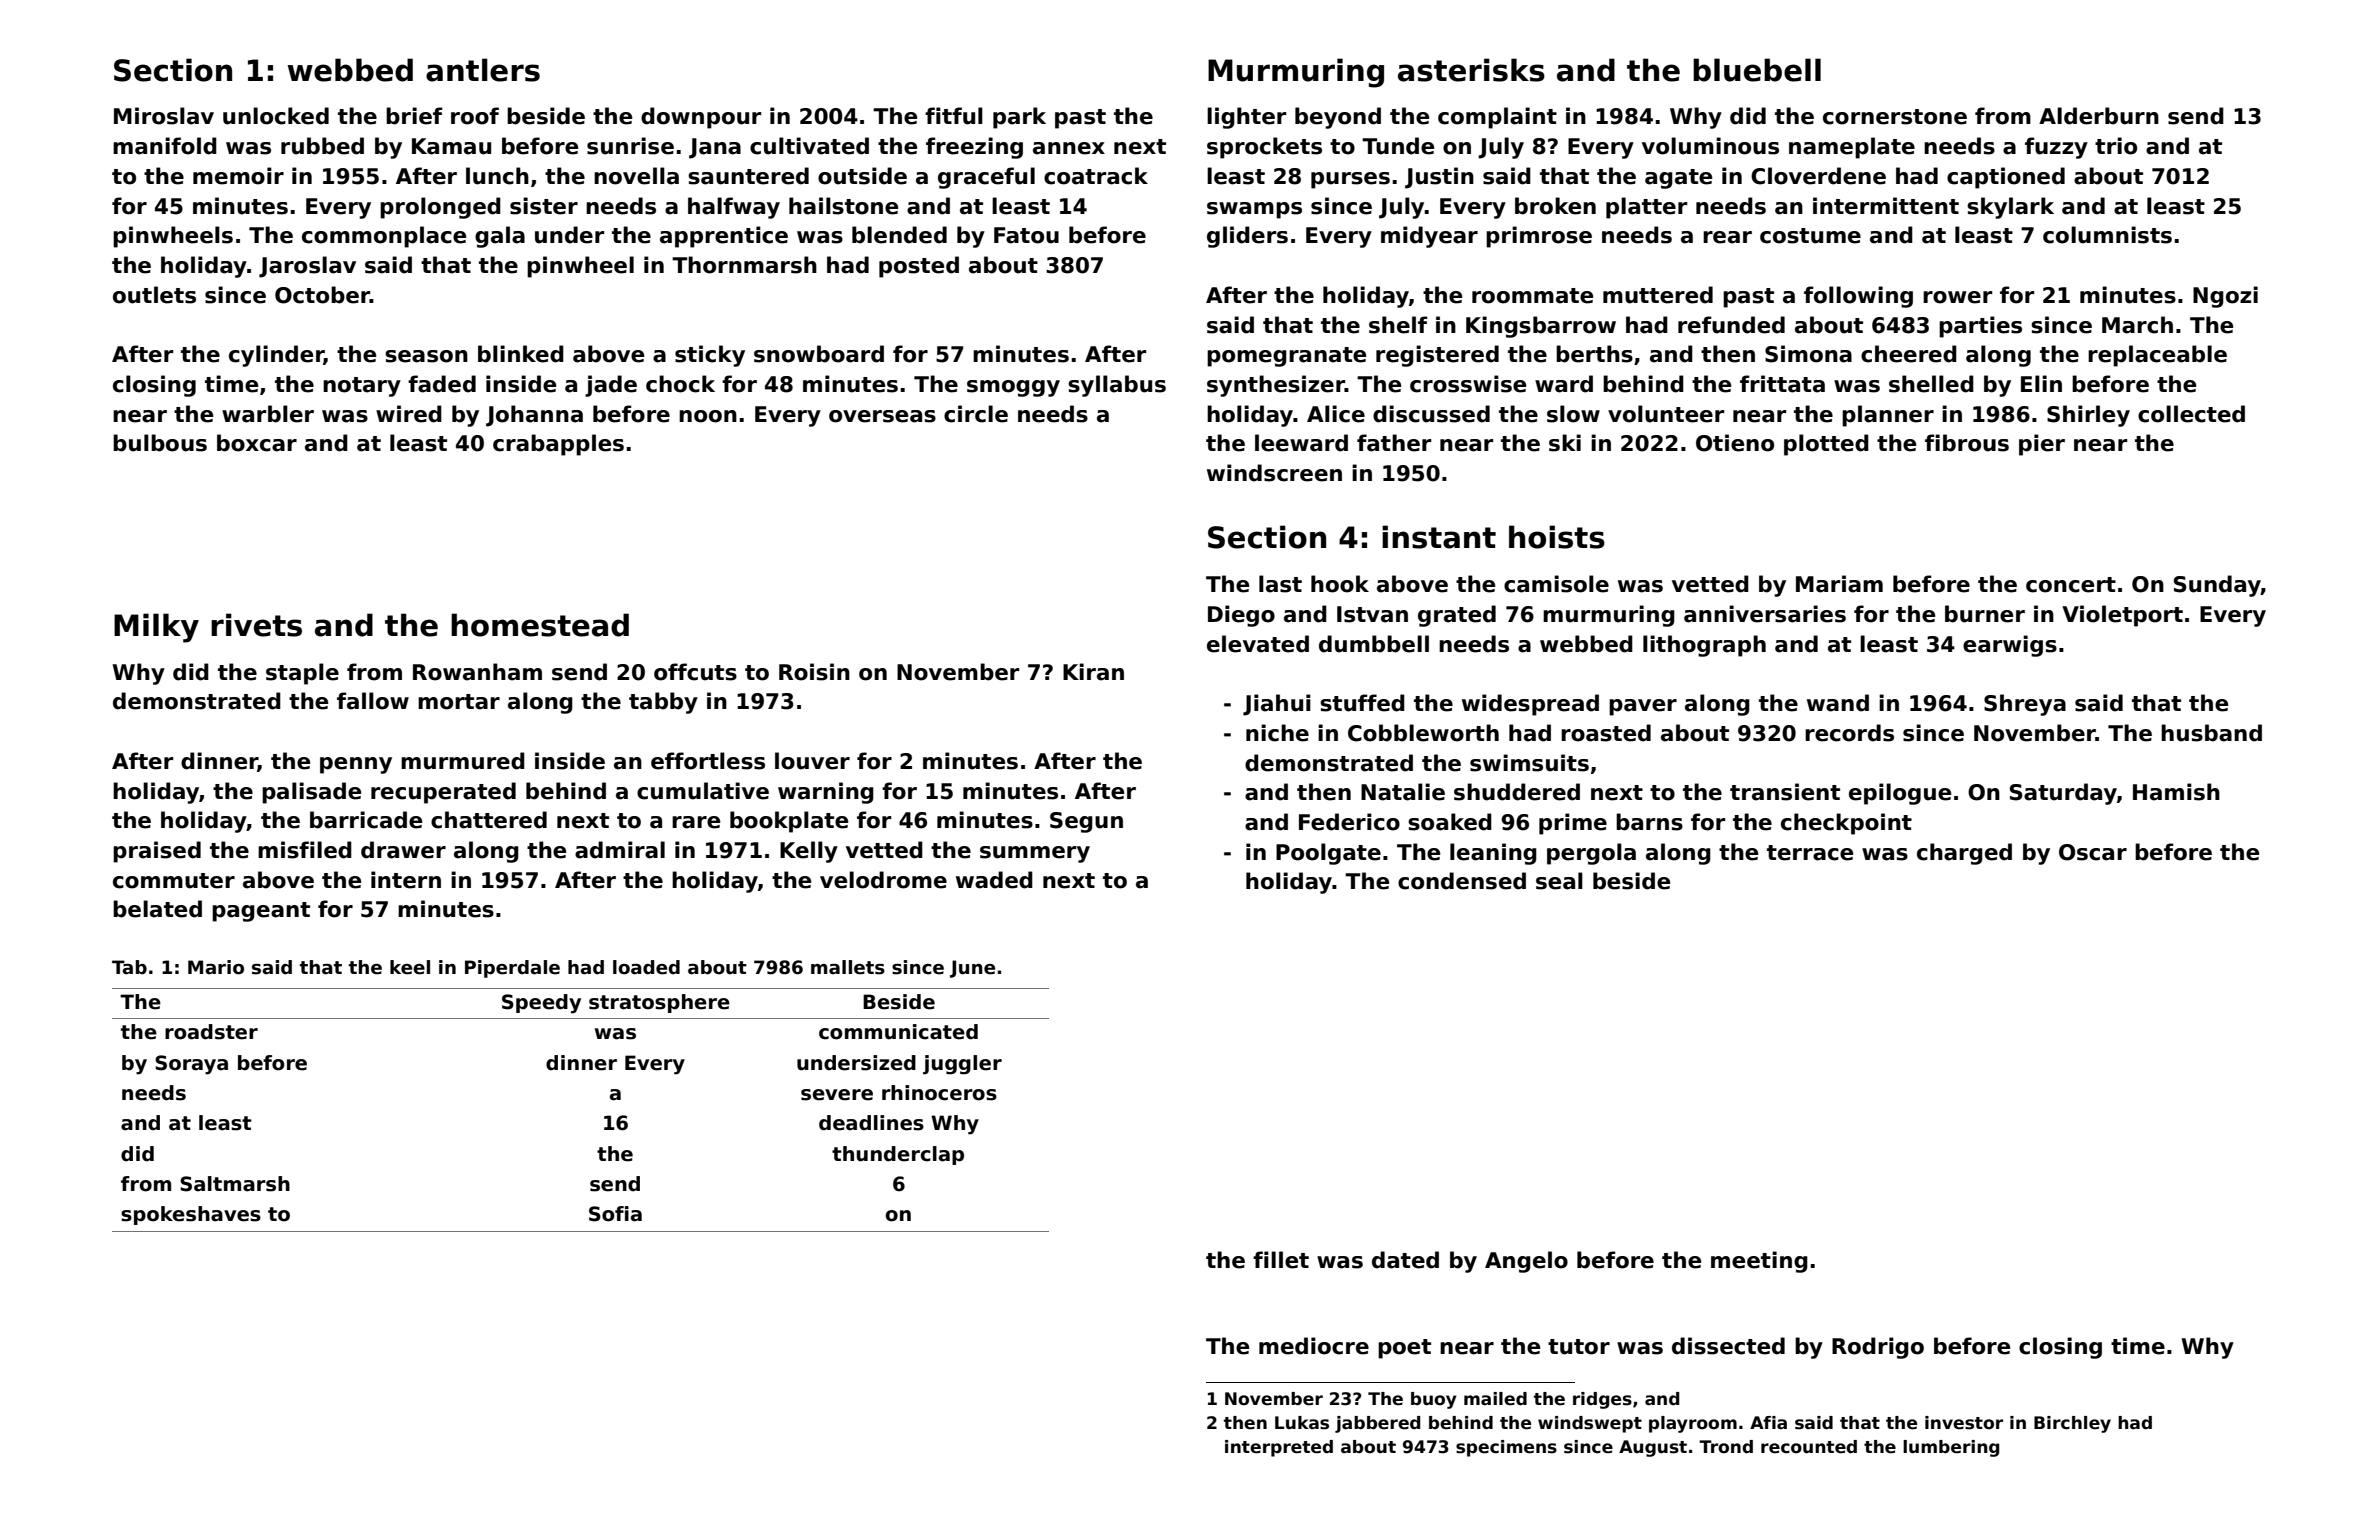  Describe the element at coordinates (483, 70) in the page. I see `antlers` at that location.
